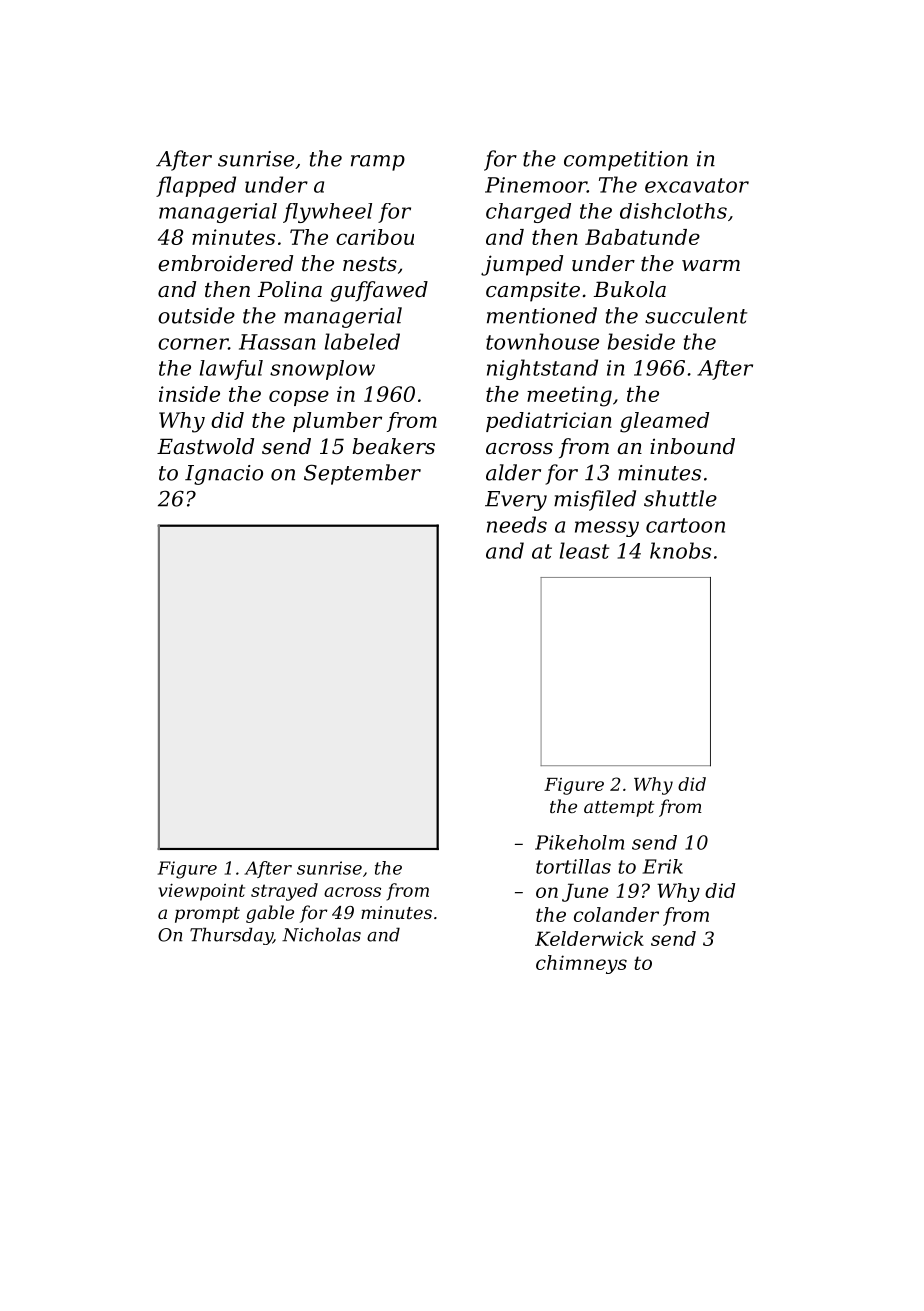 The height and width of the page is (1311, 924). I want to click on flapped, so click(196, 186).
